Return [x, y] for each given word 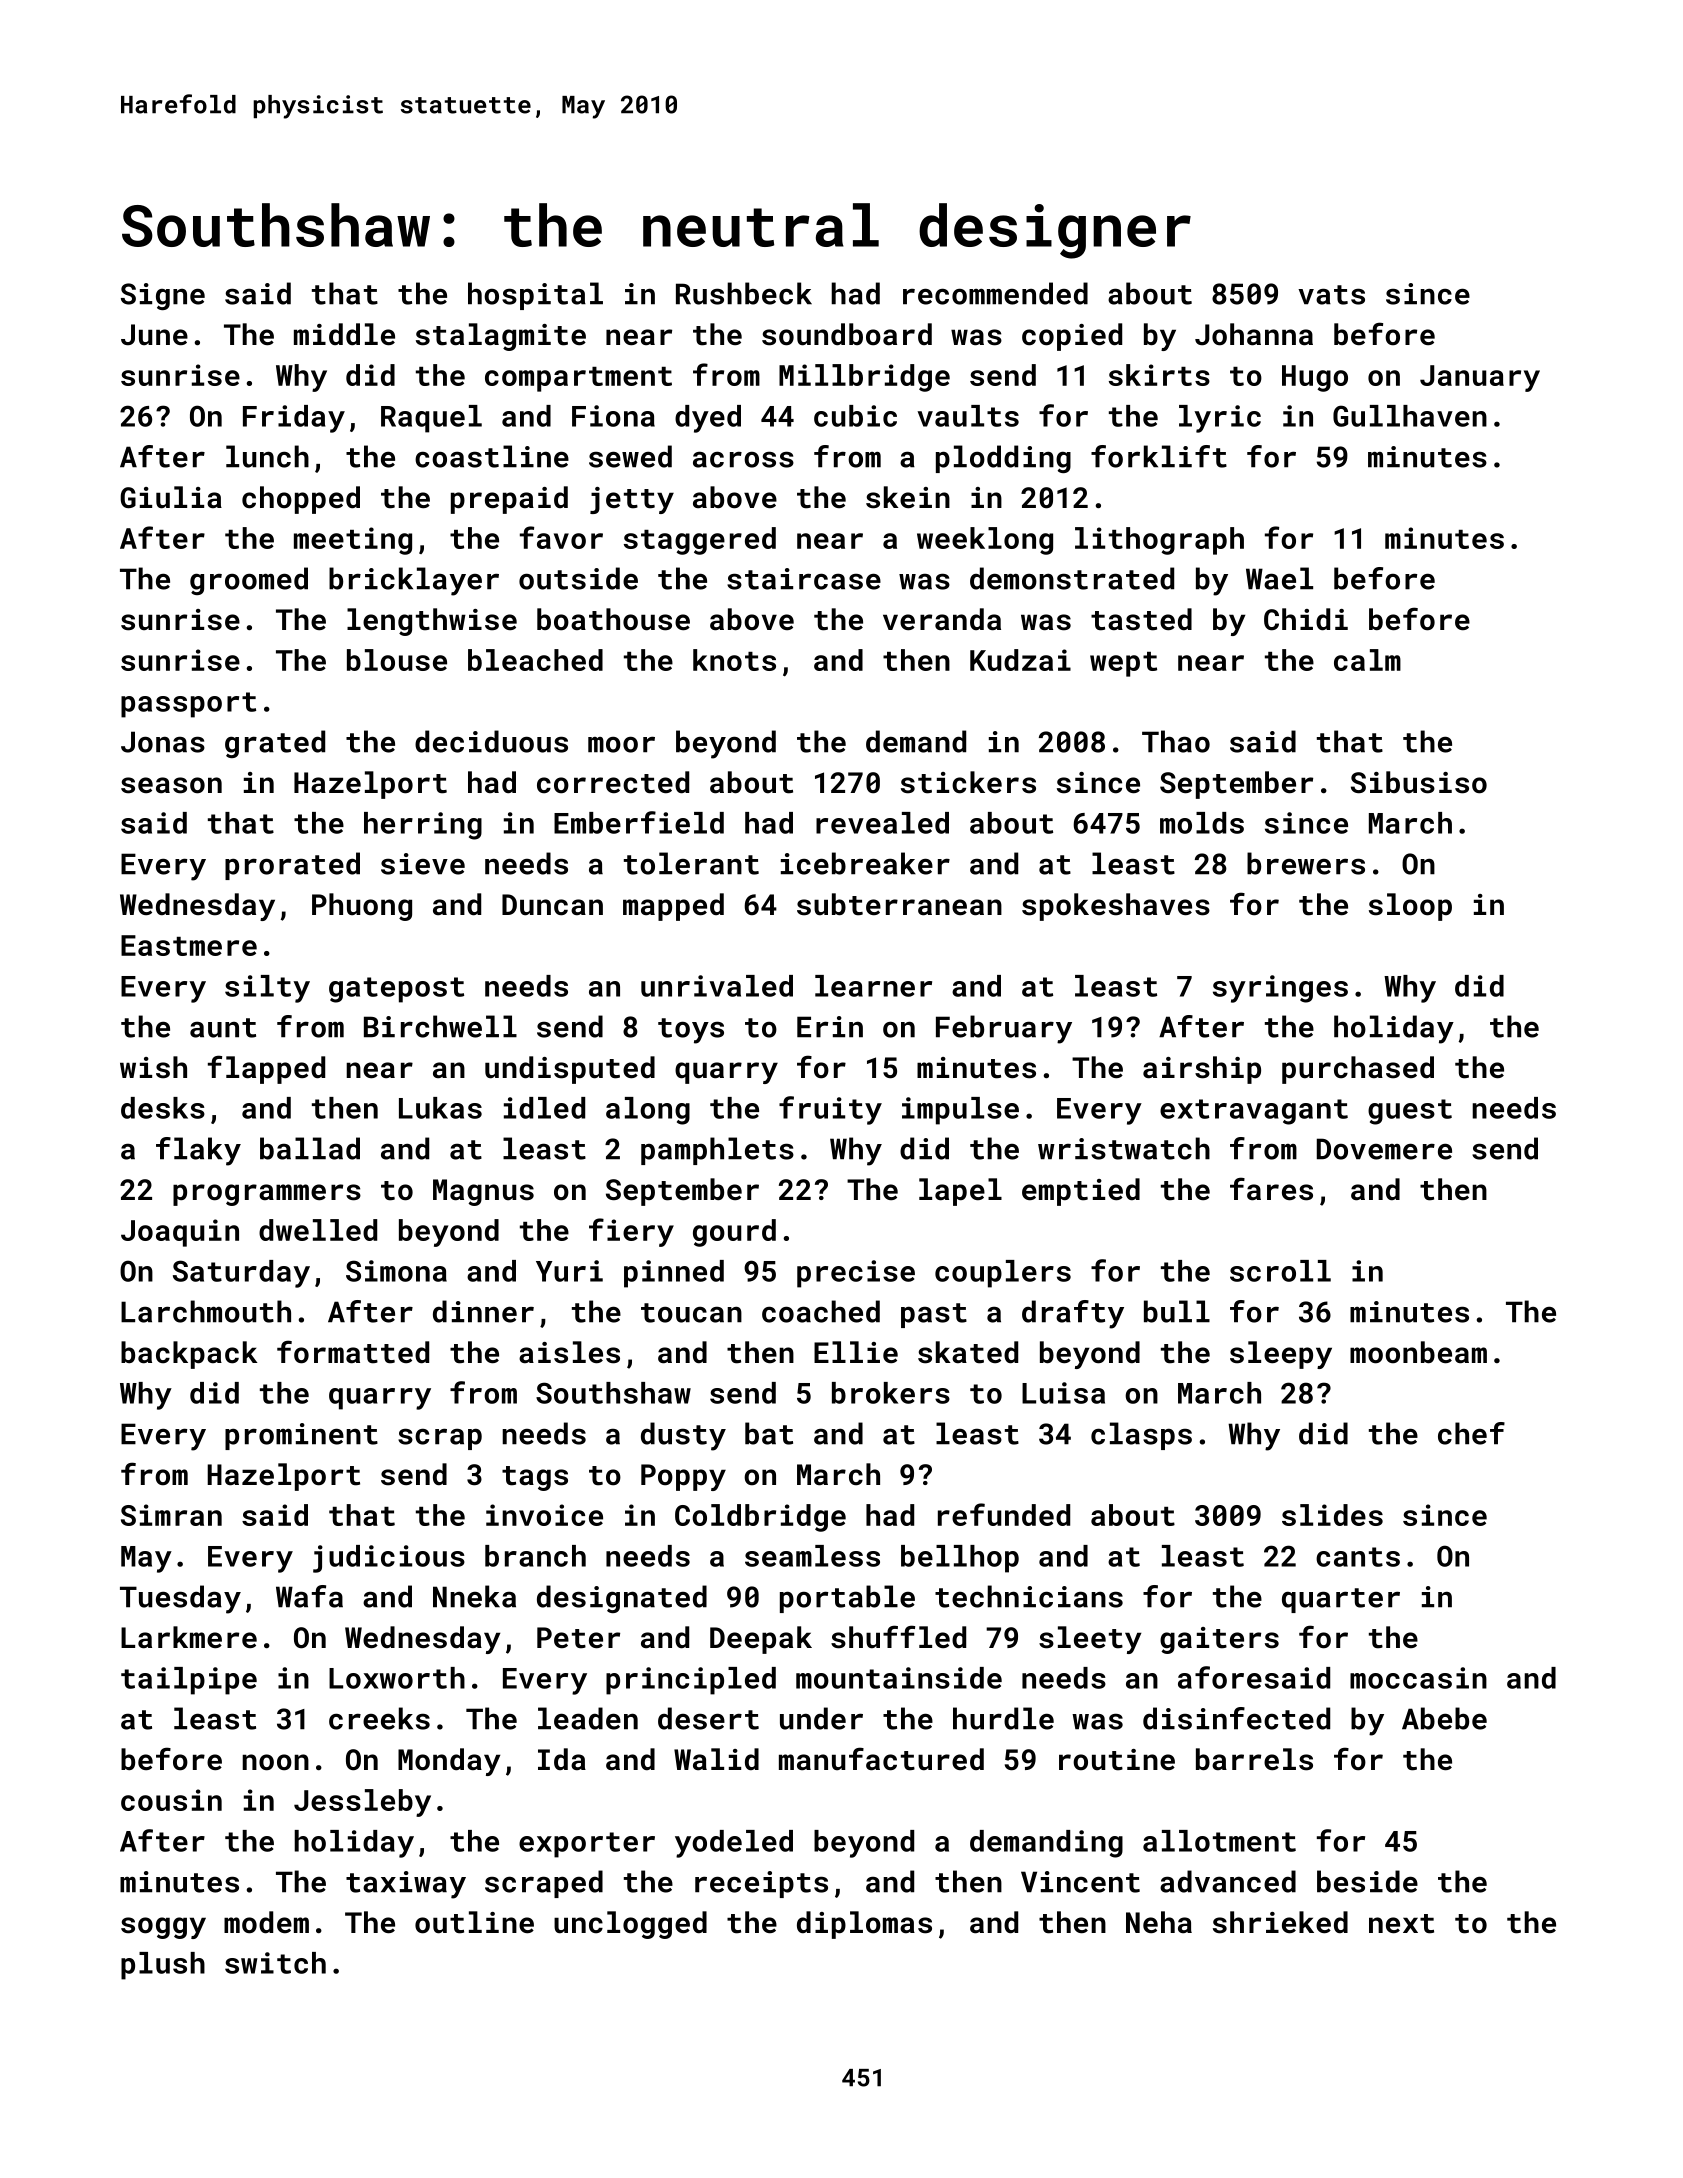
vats [1331, 295]
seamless [812, 1556]
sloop [1410, 907]
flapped [266, 1069]
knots [734, 660]
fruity [830, 1110]
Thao [1176, 741]
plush [163, 1966]
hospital [535, 296]
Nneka [474, 1596]
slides [1332, 1515]
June [154, 335]
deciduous [491, 741]
